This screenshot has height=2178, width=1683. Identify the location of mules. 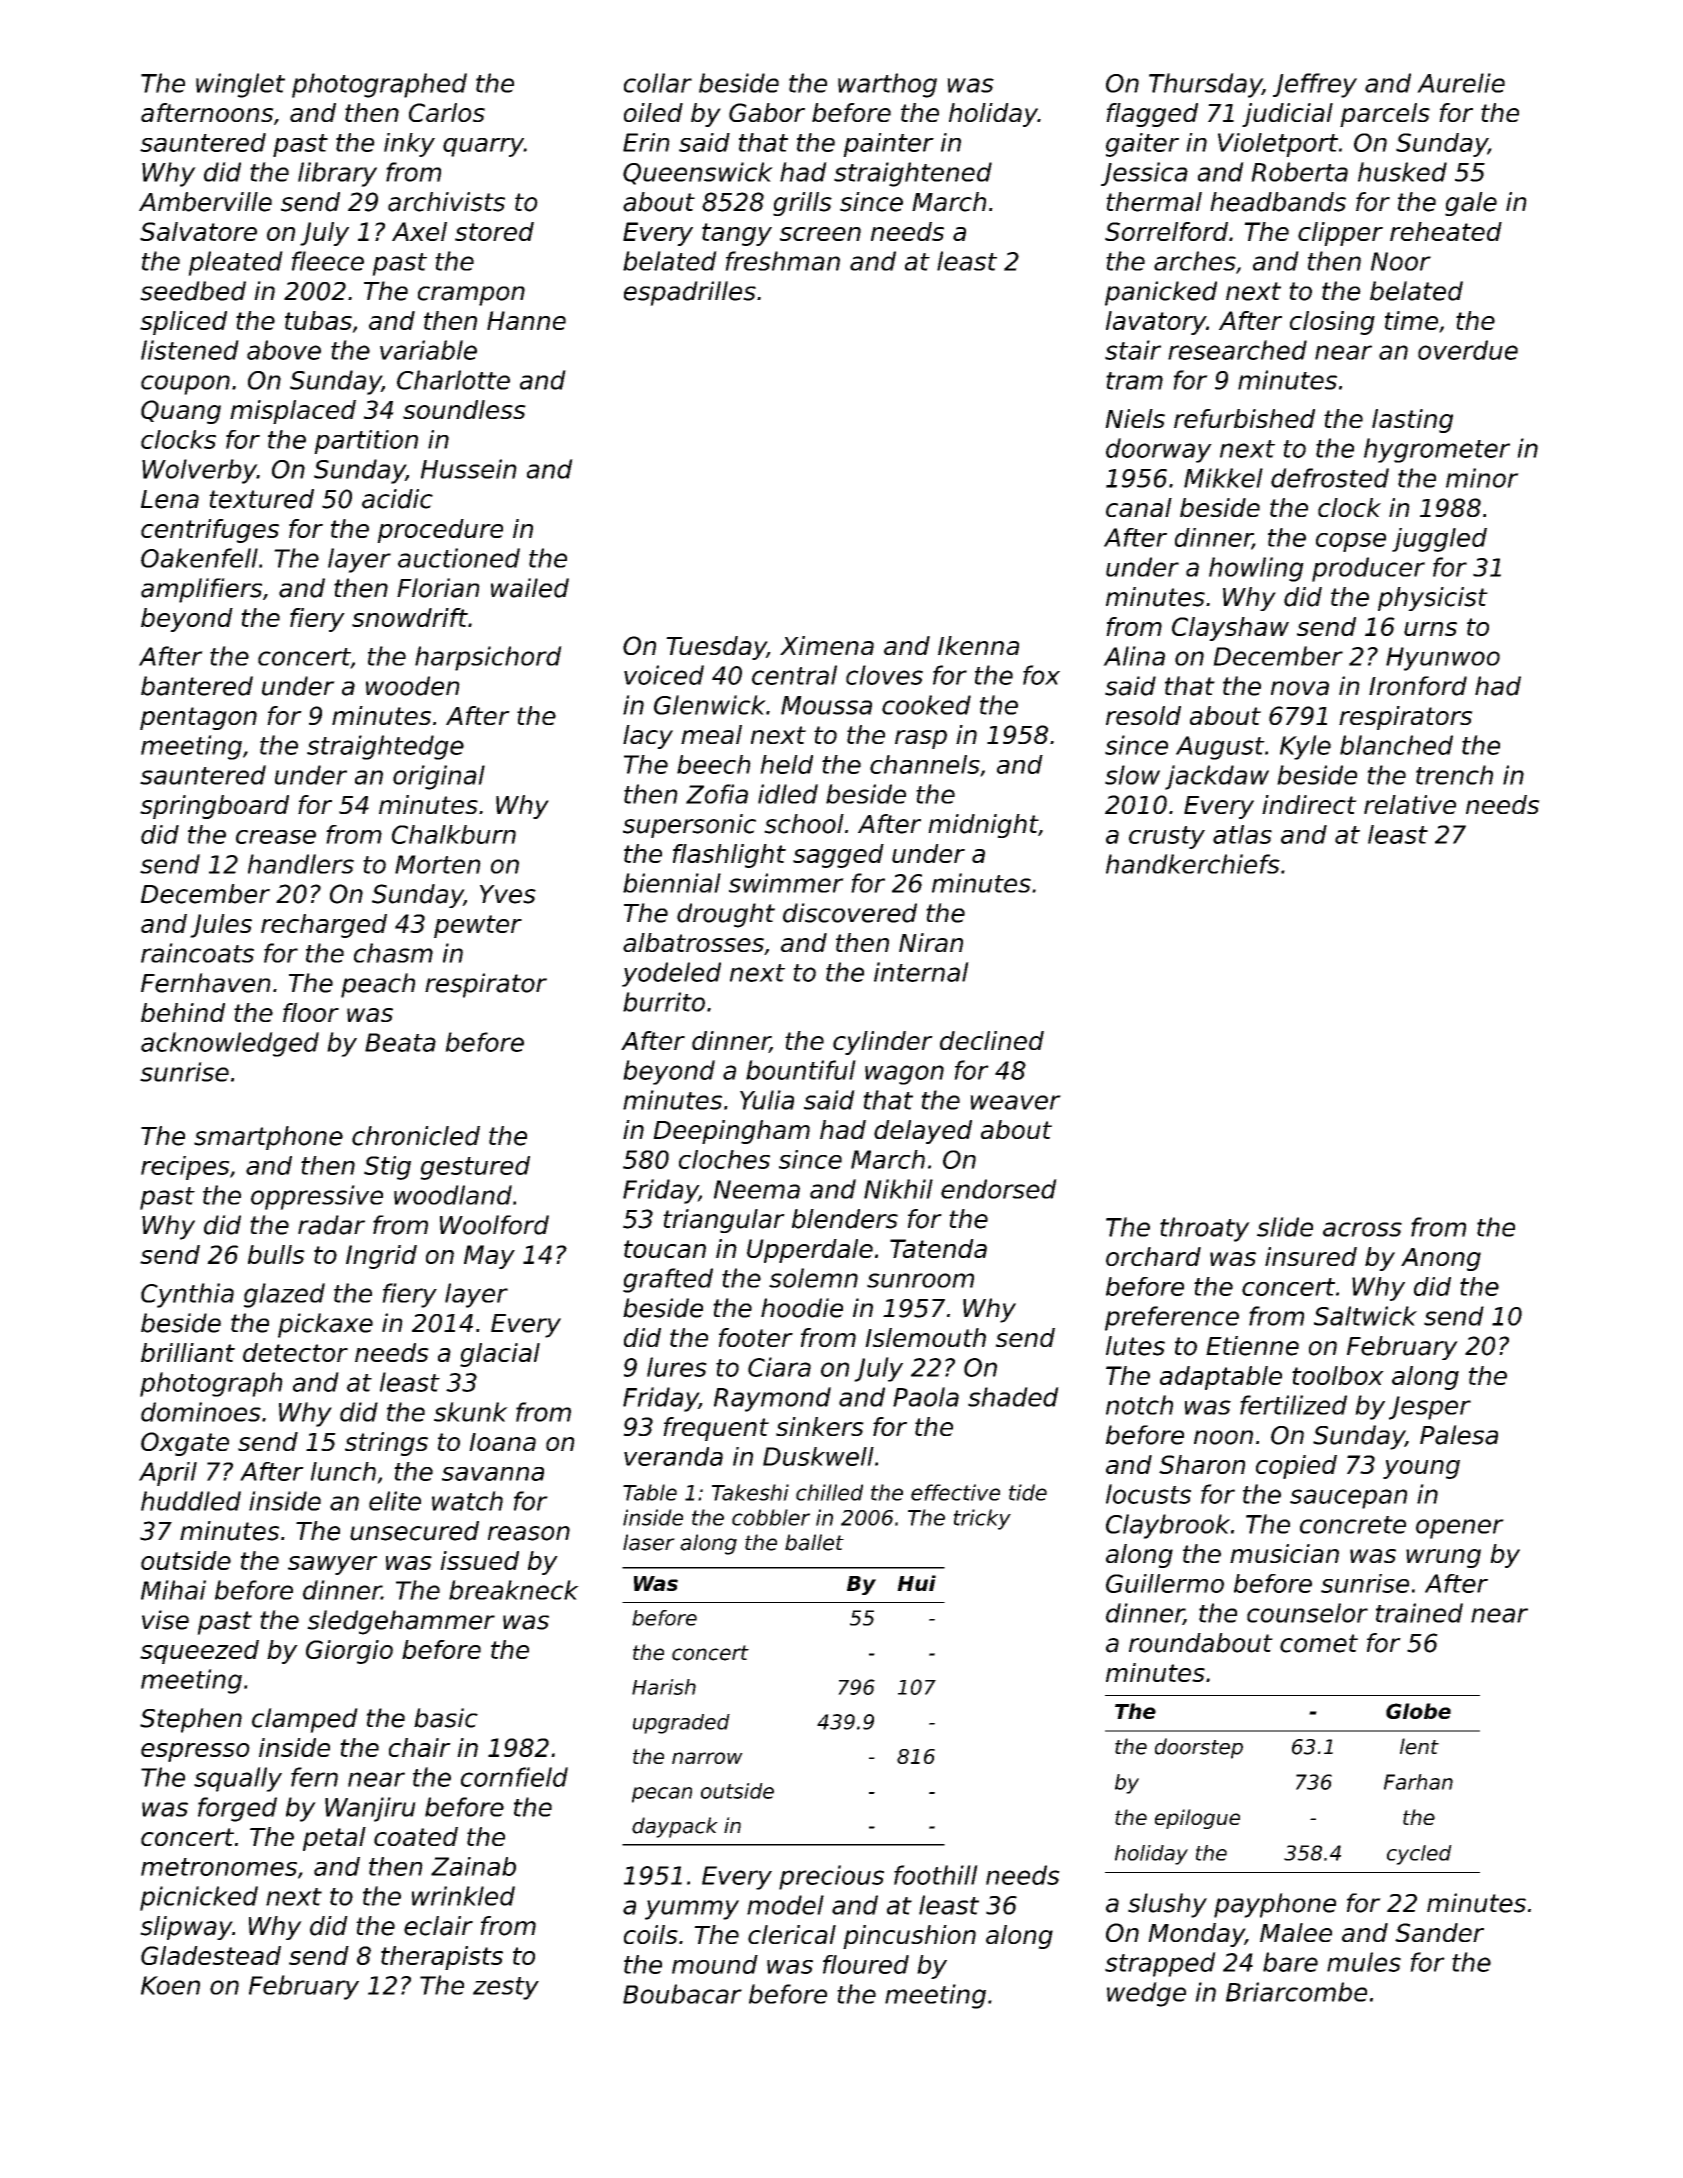
(1364, 1962).
